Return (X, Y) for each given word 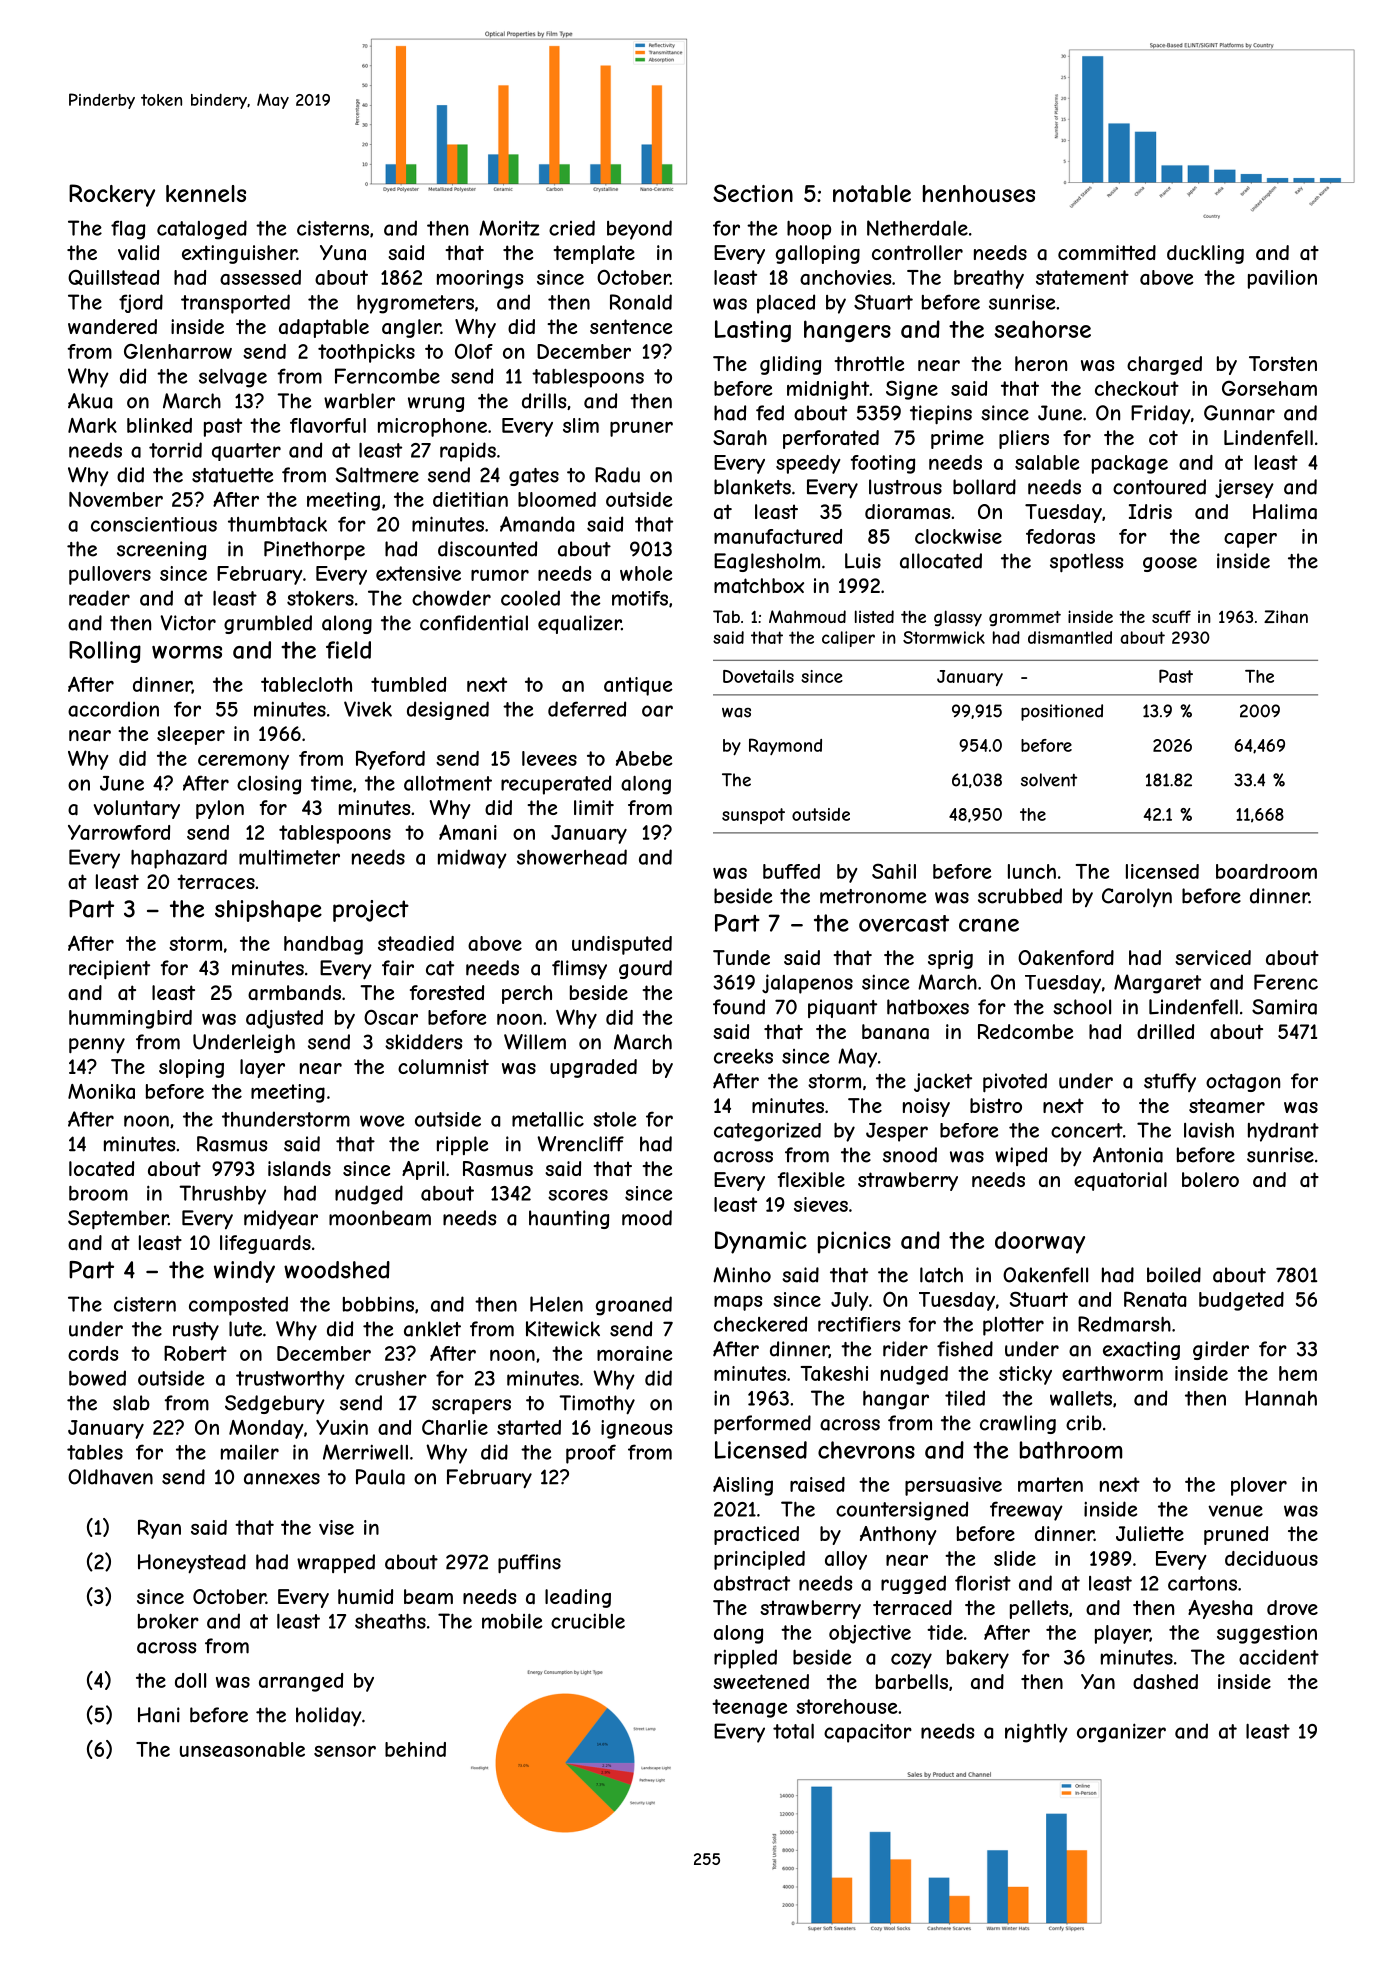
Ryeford (390, 760)
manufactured (778, 536)
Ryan (159, 1529)
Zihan (1286, 616)
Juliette (1150, 1533)
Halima (1285, 512)
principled (759, 1560)
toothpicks (366, 353)
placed (786, 304)
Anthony (898, 1535)
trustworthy (290, 1380)
